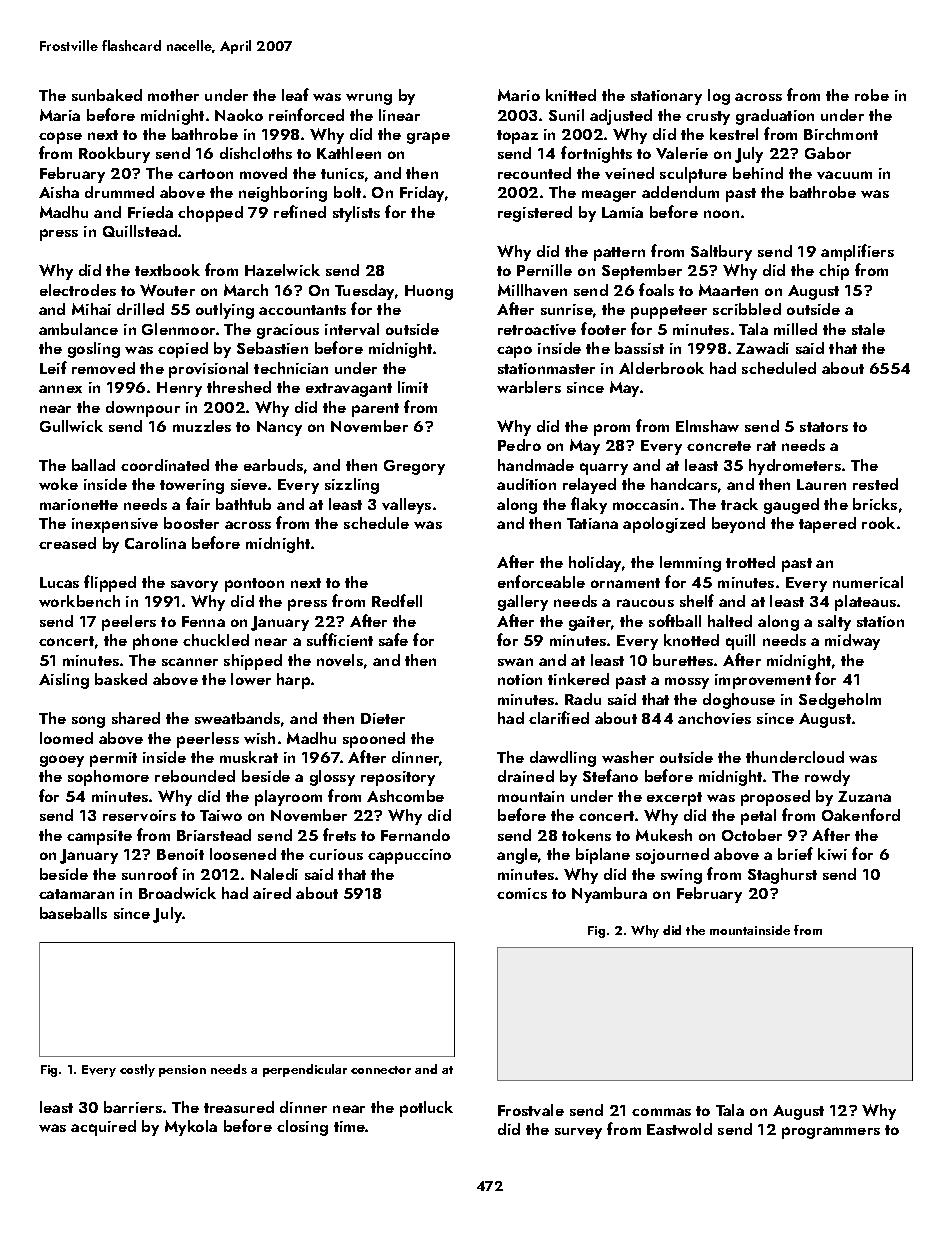 This screenshot has width=952, height=1233. Describe the element at coordinates (763, 681) in the screenshot. I see `improvement` at that location.
